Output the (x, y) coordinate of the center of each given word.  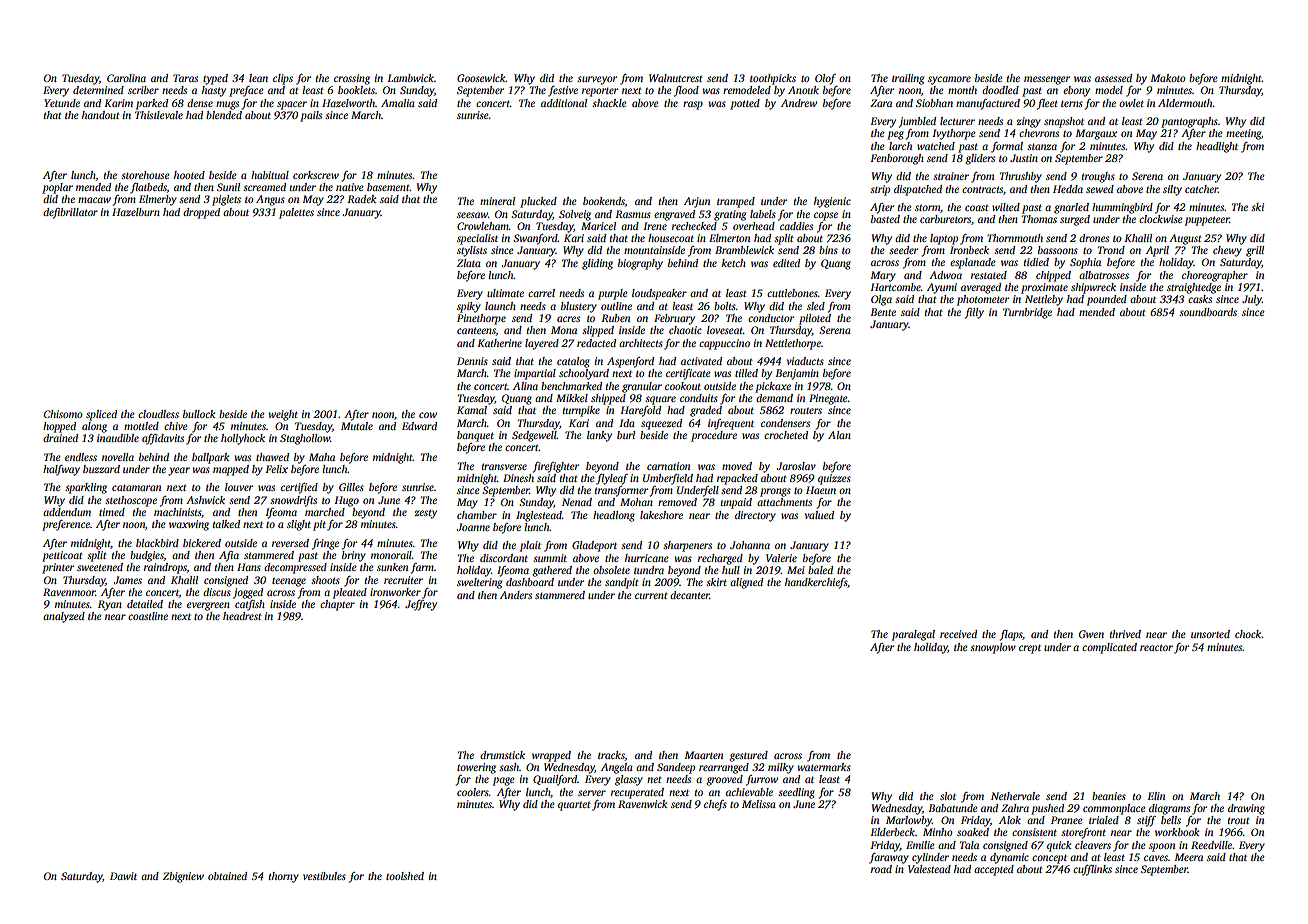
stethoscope (131, 501)
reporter (600, 92)
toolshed (405, 876)
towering (476, 768)
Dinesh (518, 478)
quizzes (834, 479)
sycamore (949, 80)
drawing (1246, 809)
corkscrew (316, 175)
